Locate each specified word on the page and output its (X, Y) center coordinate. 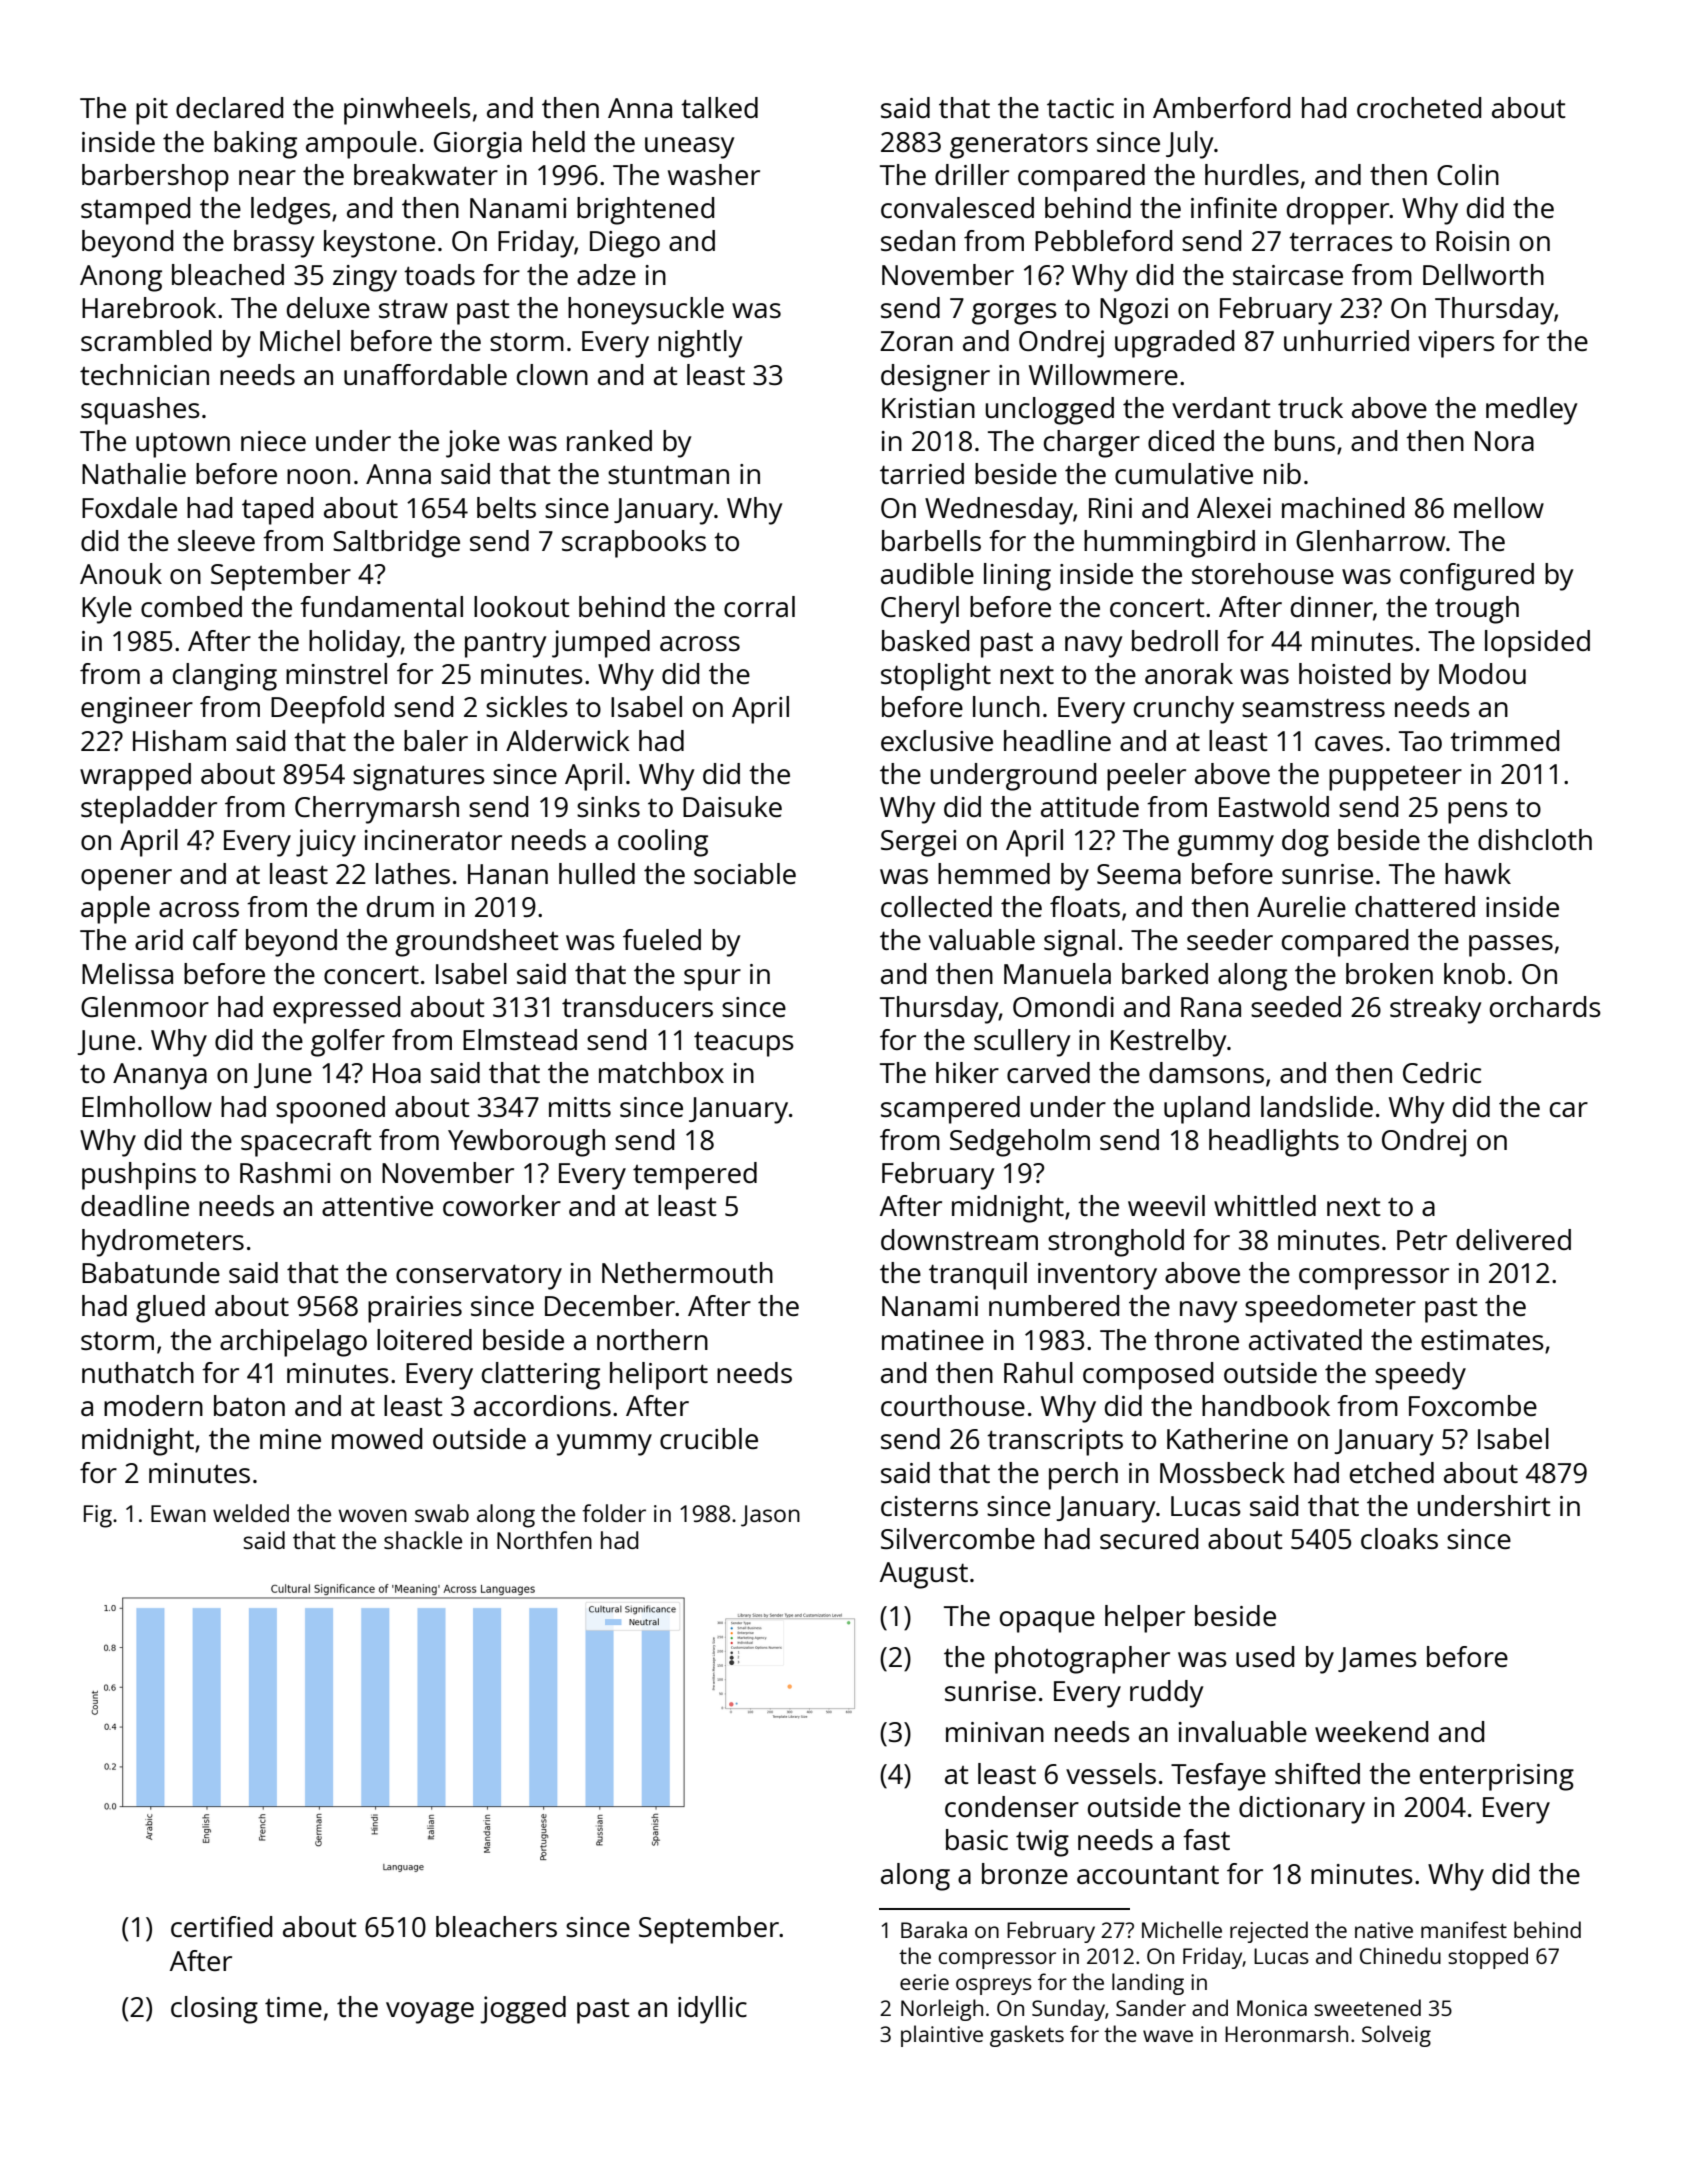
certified (221, 1926)
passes (1511, 946)
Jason (770, 1516)
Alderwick (568, 740)
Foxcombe (1473, 1405)
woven (372, 1515)
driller (972, 174)
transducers (637, 1006)
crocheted (1419, 107)
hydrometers (163, 1243)
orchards (1545, 1006)
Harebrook (149, 307)
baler (436, 740)
